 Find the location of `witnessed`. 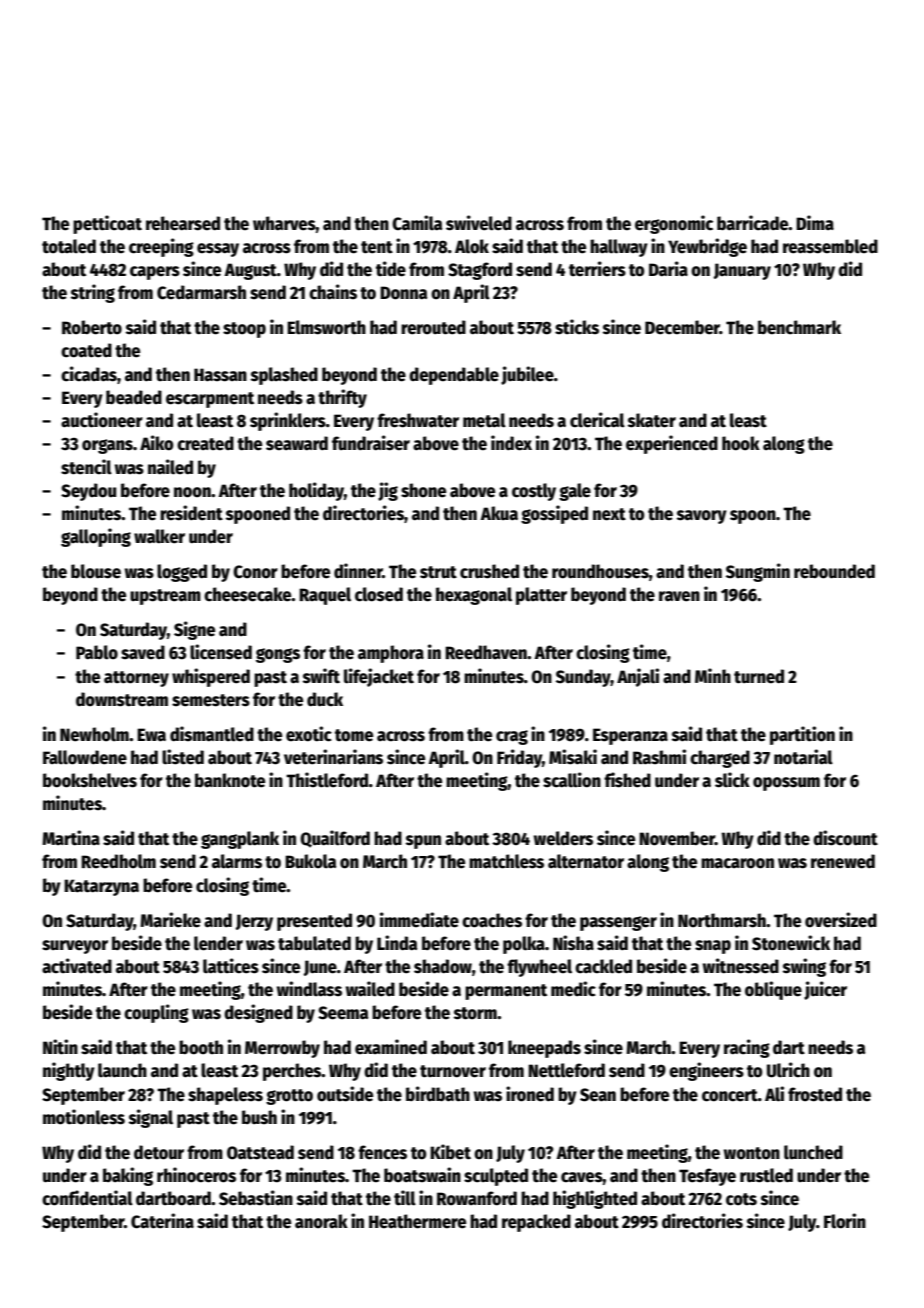

witnessed is located at coordinates (741, 966).
